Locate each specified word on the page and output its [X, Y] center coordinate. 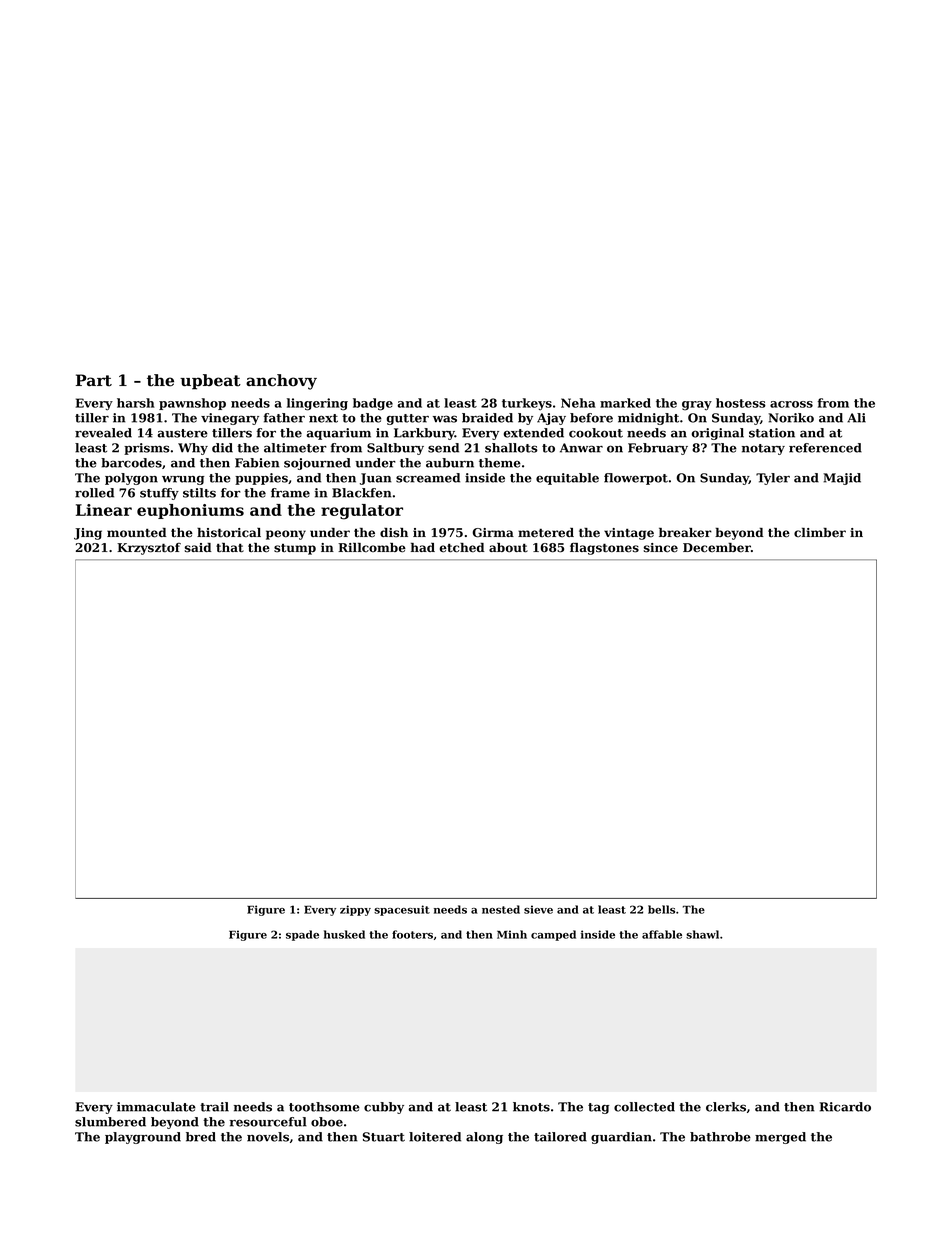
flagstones [604, 548]
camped [553, 935]
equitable [567, 479]
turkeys [527, 404]
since [660, 548]
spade [302, 935]
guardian [621, 1138]
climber [820, 533]
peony [286, 535]
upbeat [210, 382]
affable [662, 934]
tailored [560, 1137]
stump [295, 549]
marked [625, 403]
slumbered [110, 1122]
